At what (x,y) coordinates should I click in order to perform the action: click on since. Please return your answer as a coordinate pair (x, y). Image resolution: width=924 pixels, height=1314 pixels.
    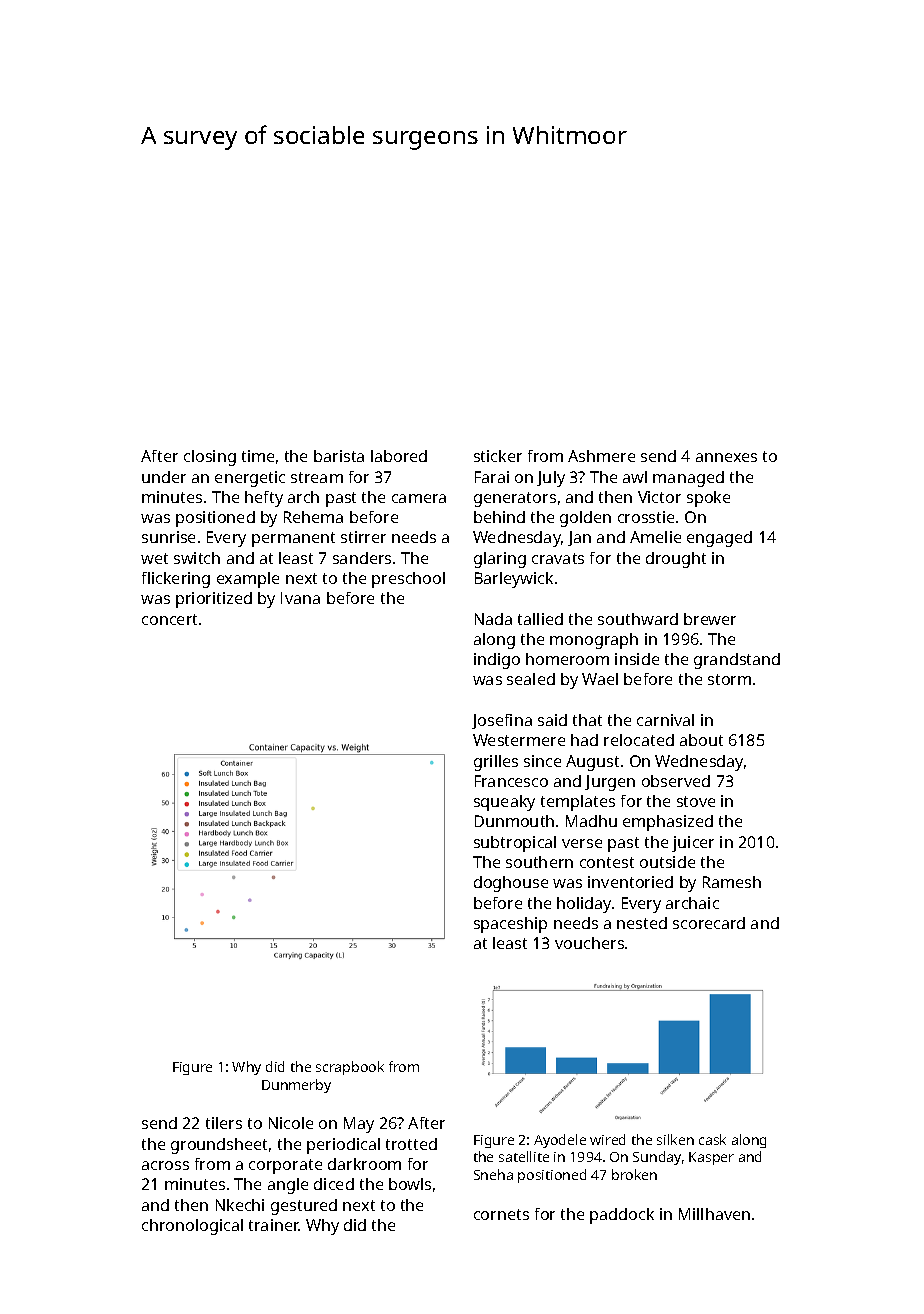
    Looking at the image, I should click on (542, 761).
